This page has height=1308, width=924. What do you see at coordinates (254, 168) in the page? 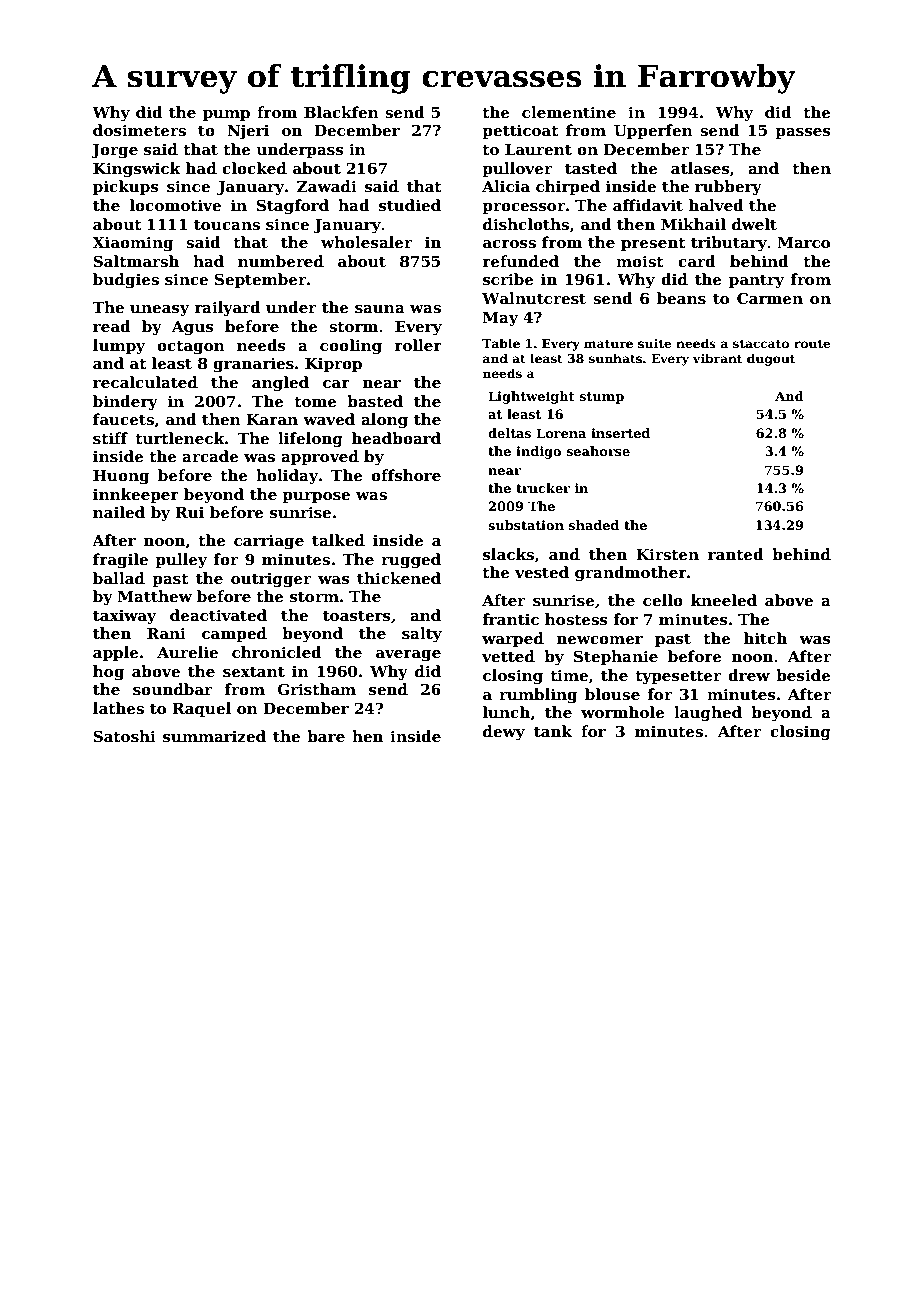
I see `clocked` at bounding box center [254, 168].
